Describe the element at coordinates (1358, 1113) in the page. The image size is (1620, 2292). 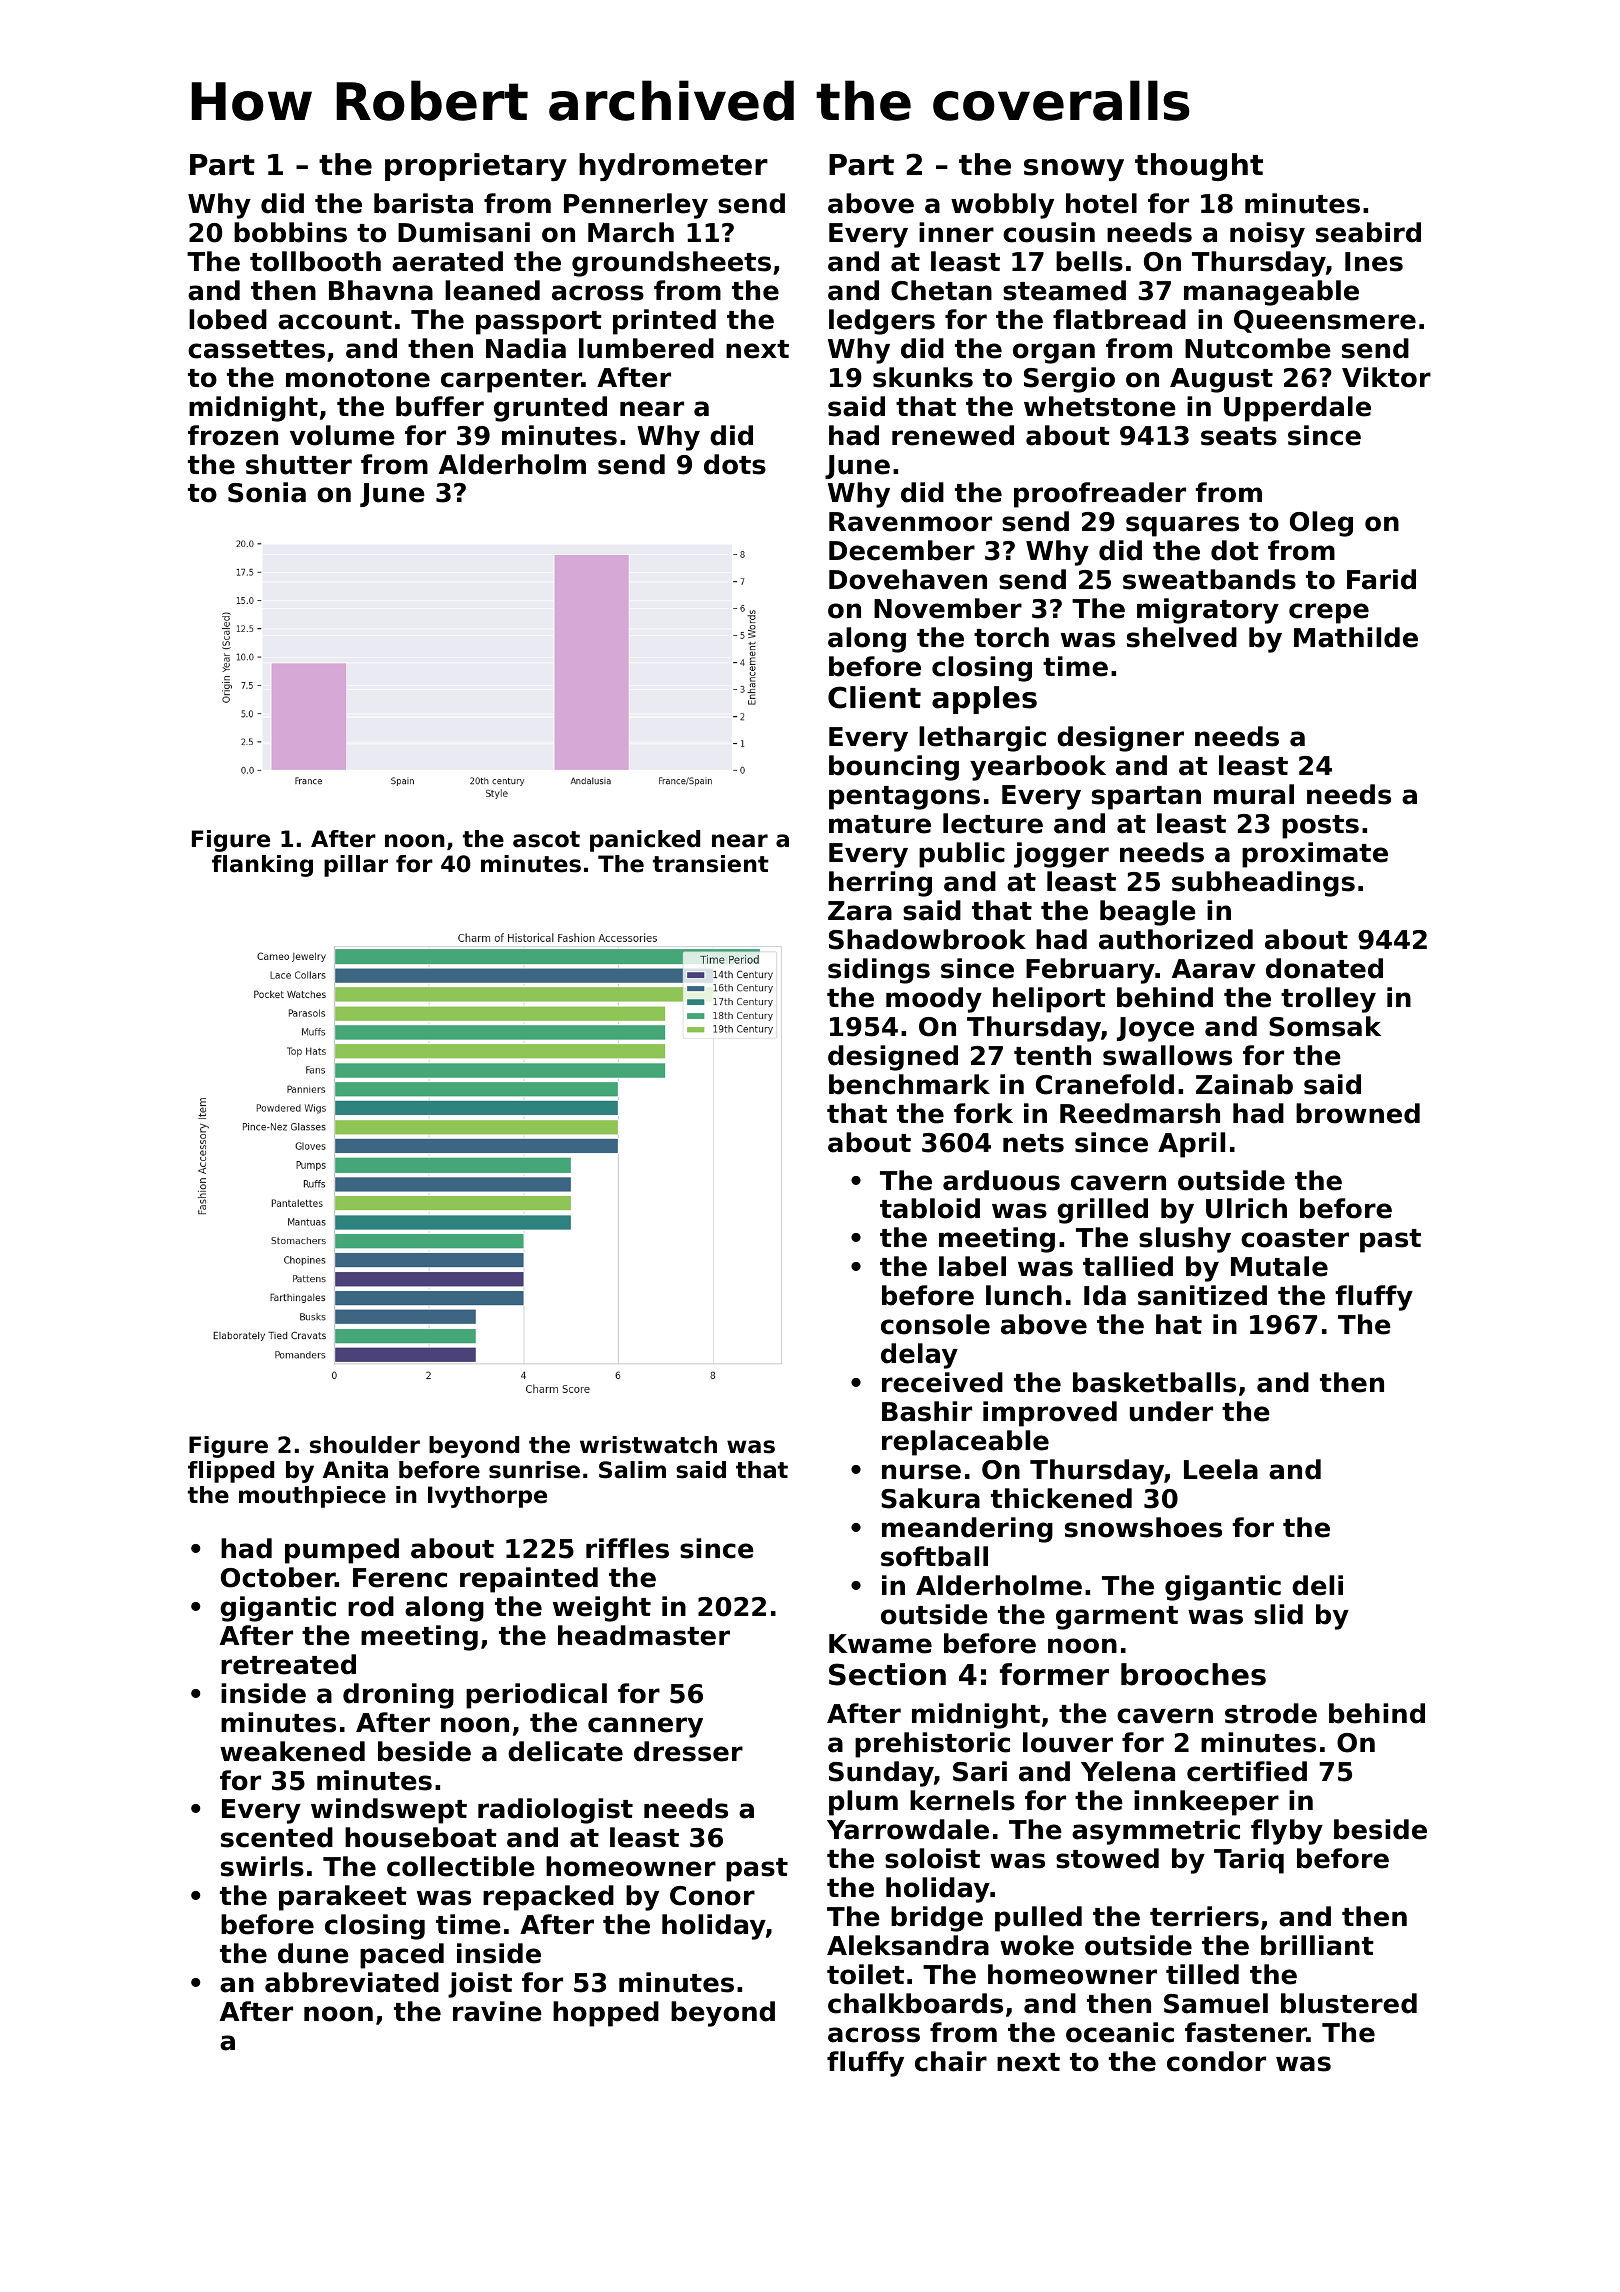
I see `browned` at that location.
